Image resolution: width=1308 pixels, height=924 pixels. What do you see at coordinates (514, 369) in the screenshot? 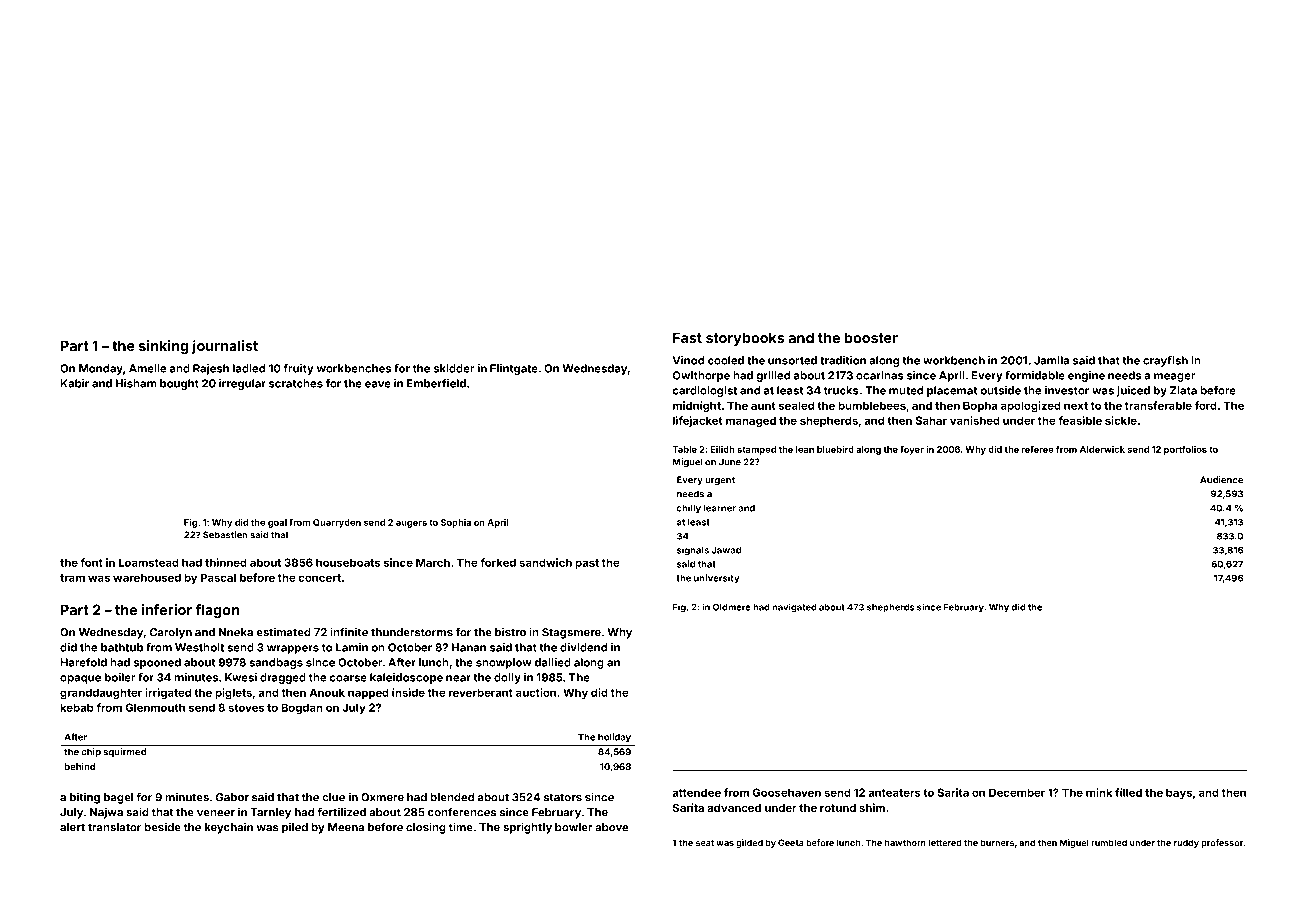
I see `Flintgate` at bounding box center [514, 369].
